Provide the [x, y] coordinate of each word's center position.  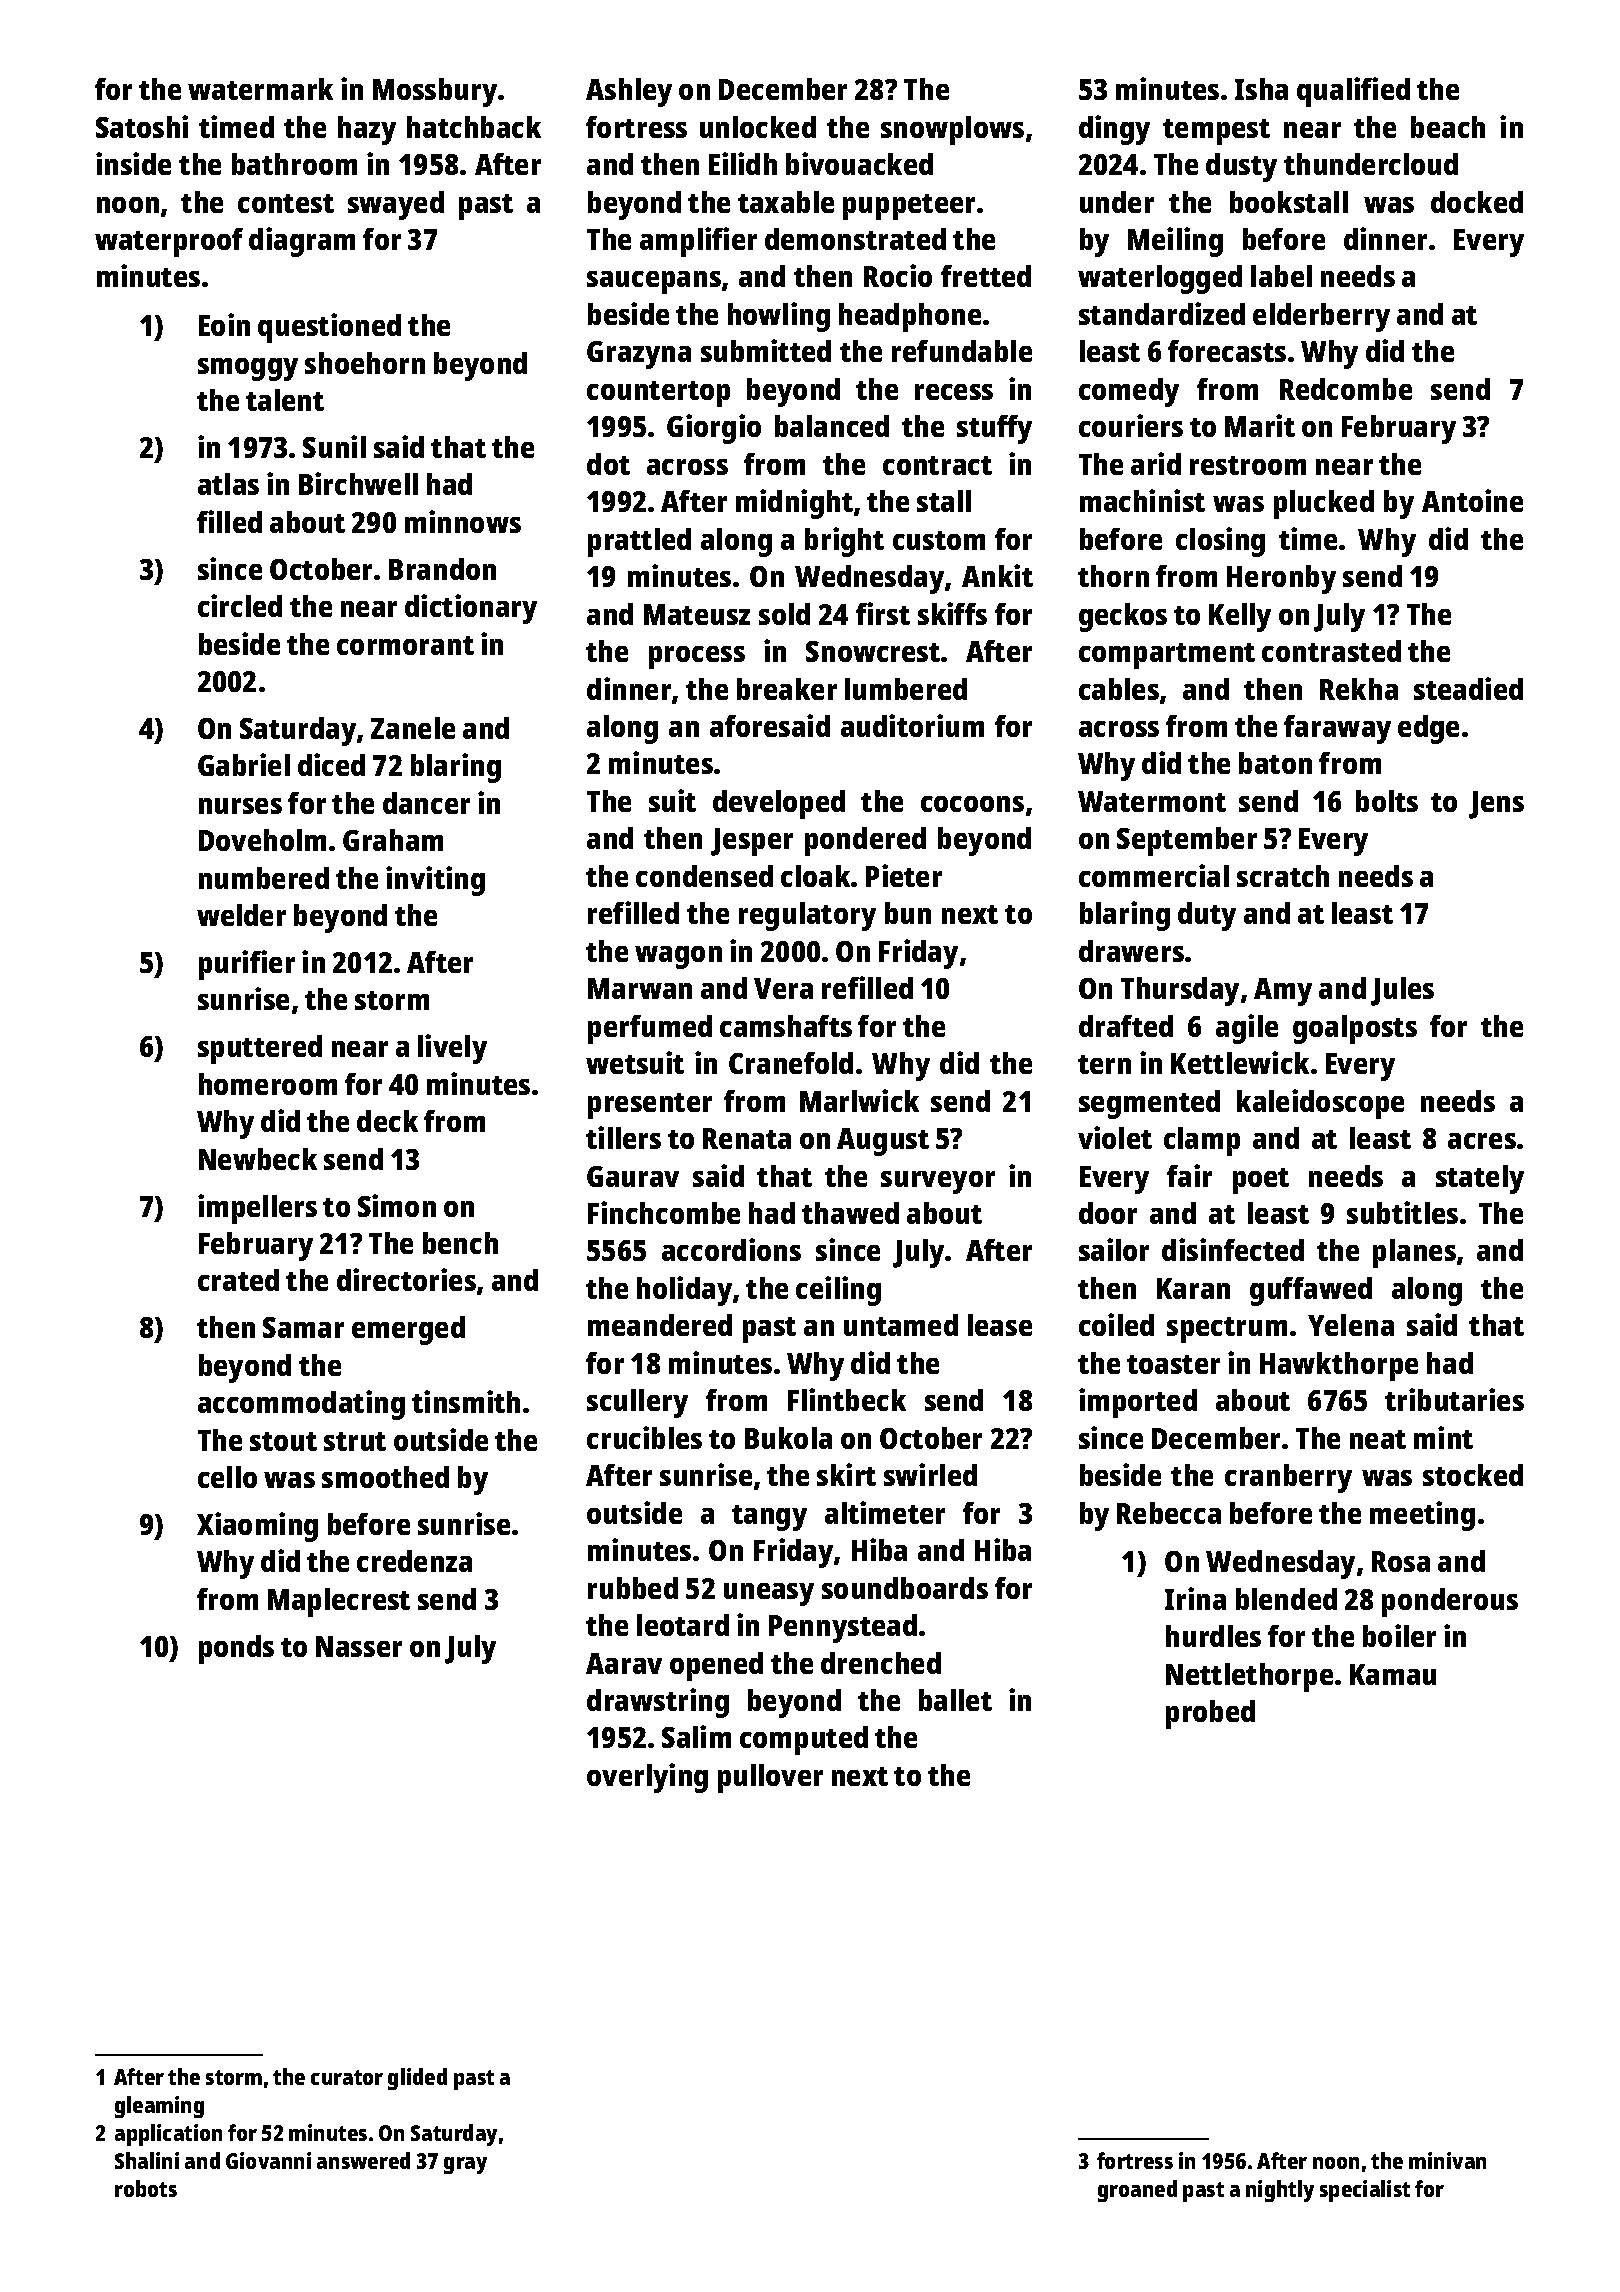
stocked [1473, 1475]
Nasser [359, 1646]
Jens [1496, 805]
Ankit [997, 575]
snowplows [952, 130]
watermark [260, 89]
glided [417, 2079]
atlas [228, 484]
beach [1448, 127]
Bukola [788, 1438]
